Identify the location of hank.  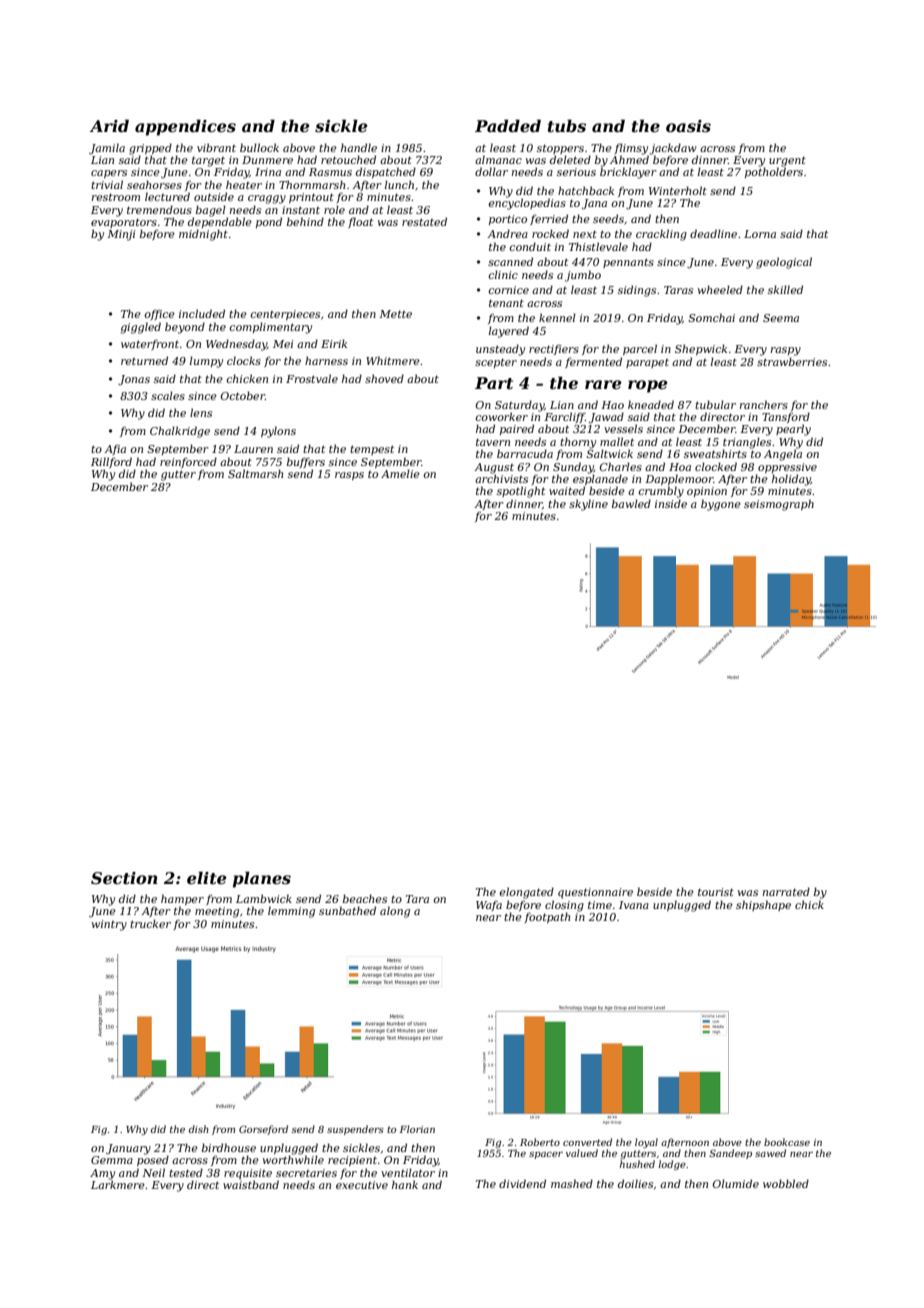
(405, 1184).
